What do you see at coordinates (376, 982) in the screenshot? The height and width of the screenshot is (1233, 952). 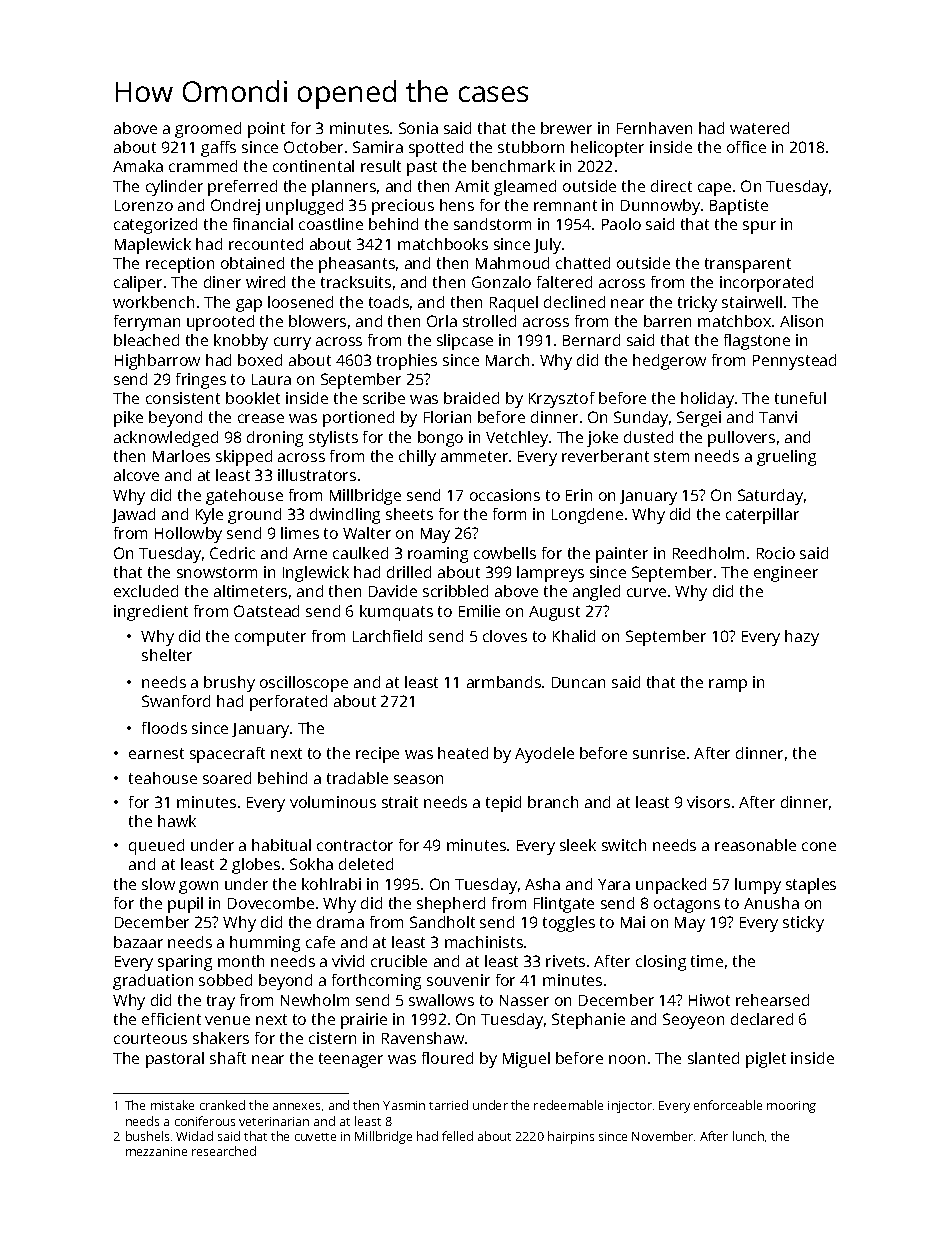 I see `forthcoming` at bounding box center [376, 982].
